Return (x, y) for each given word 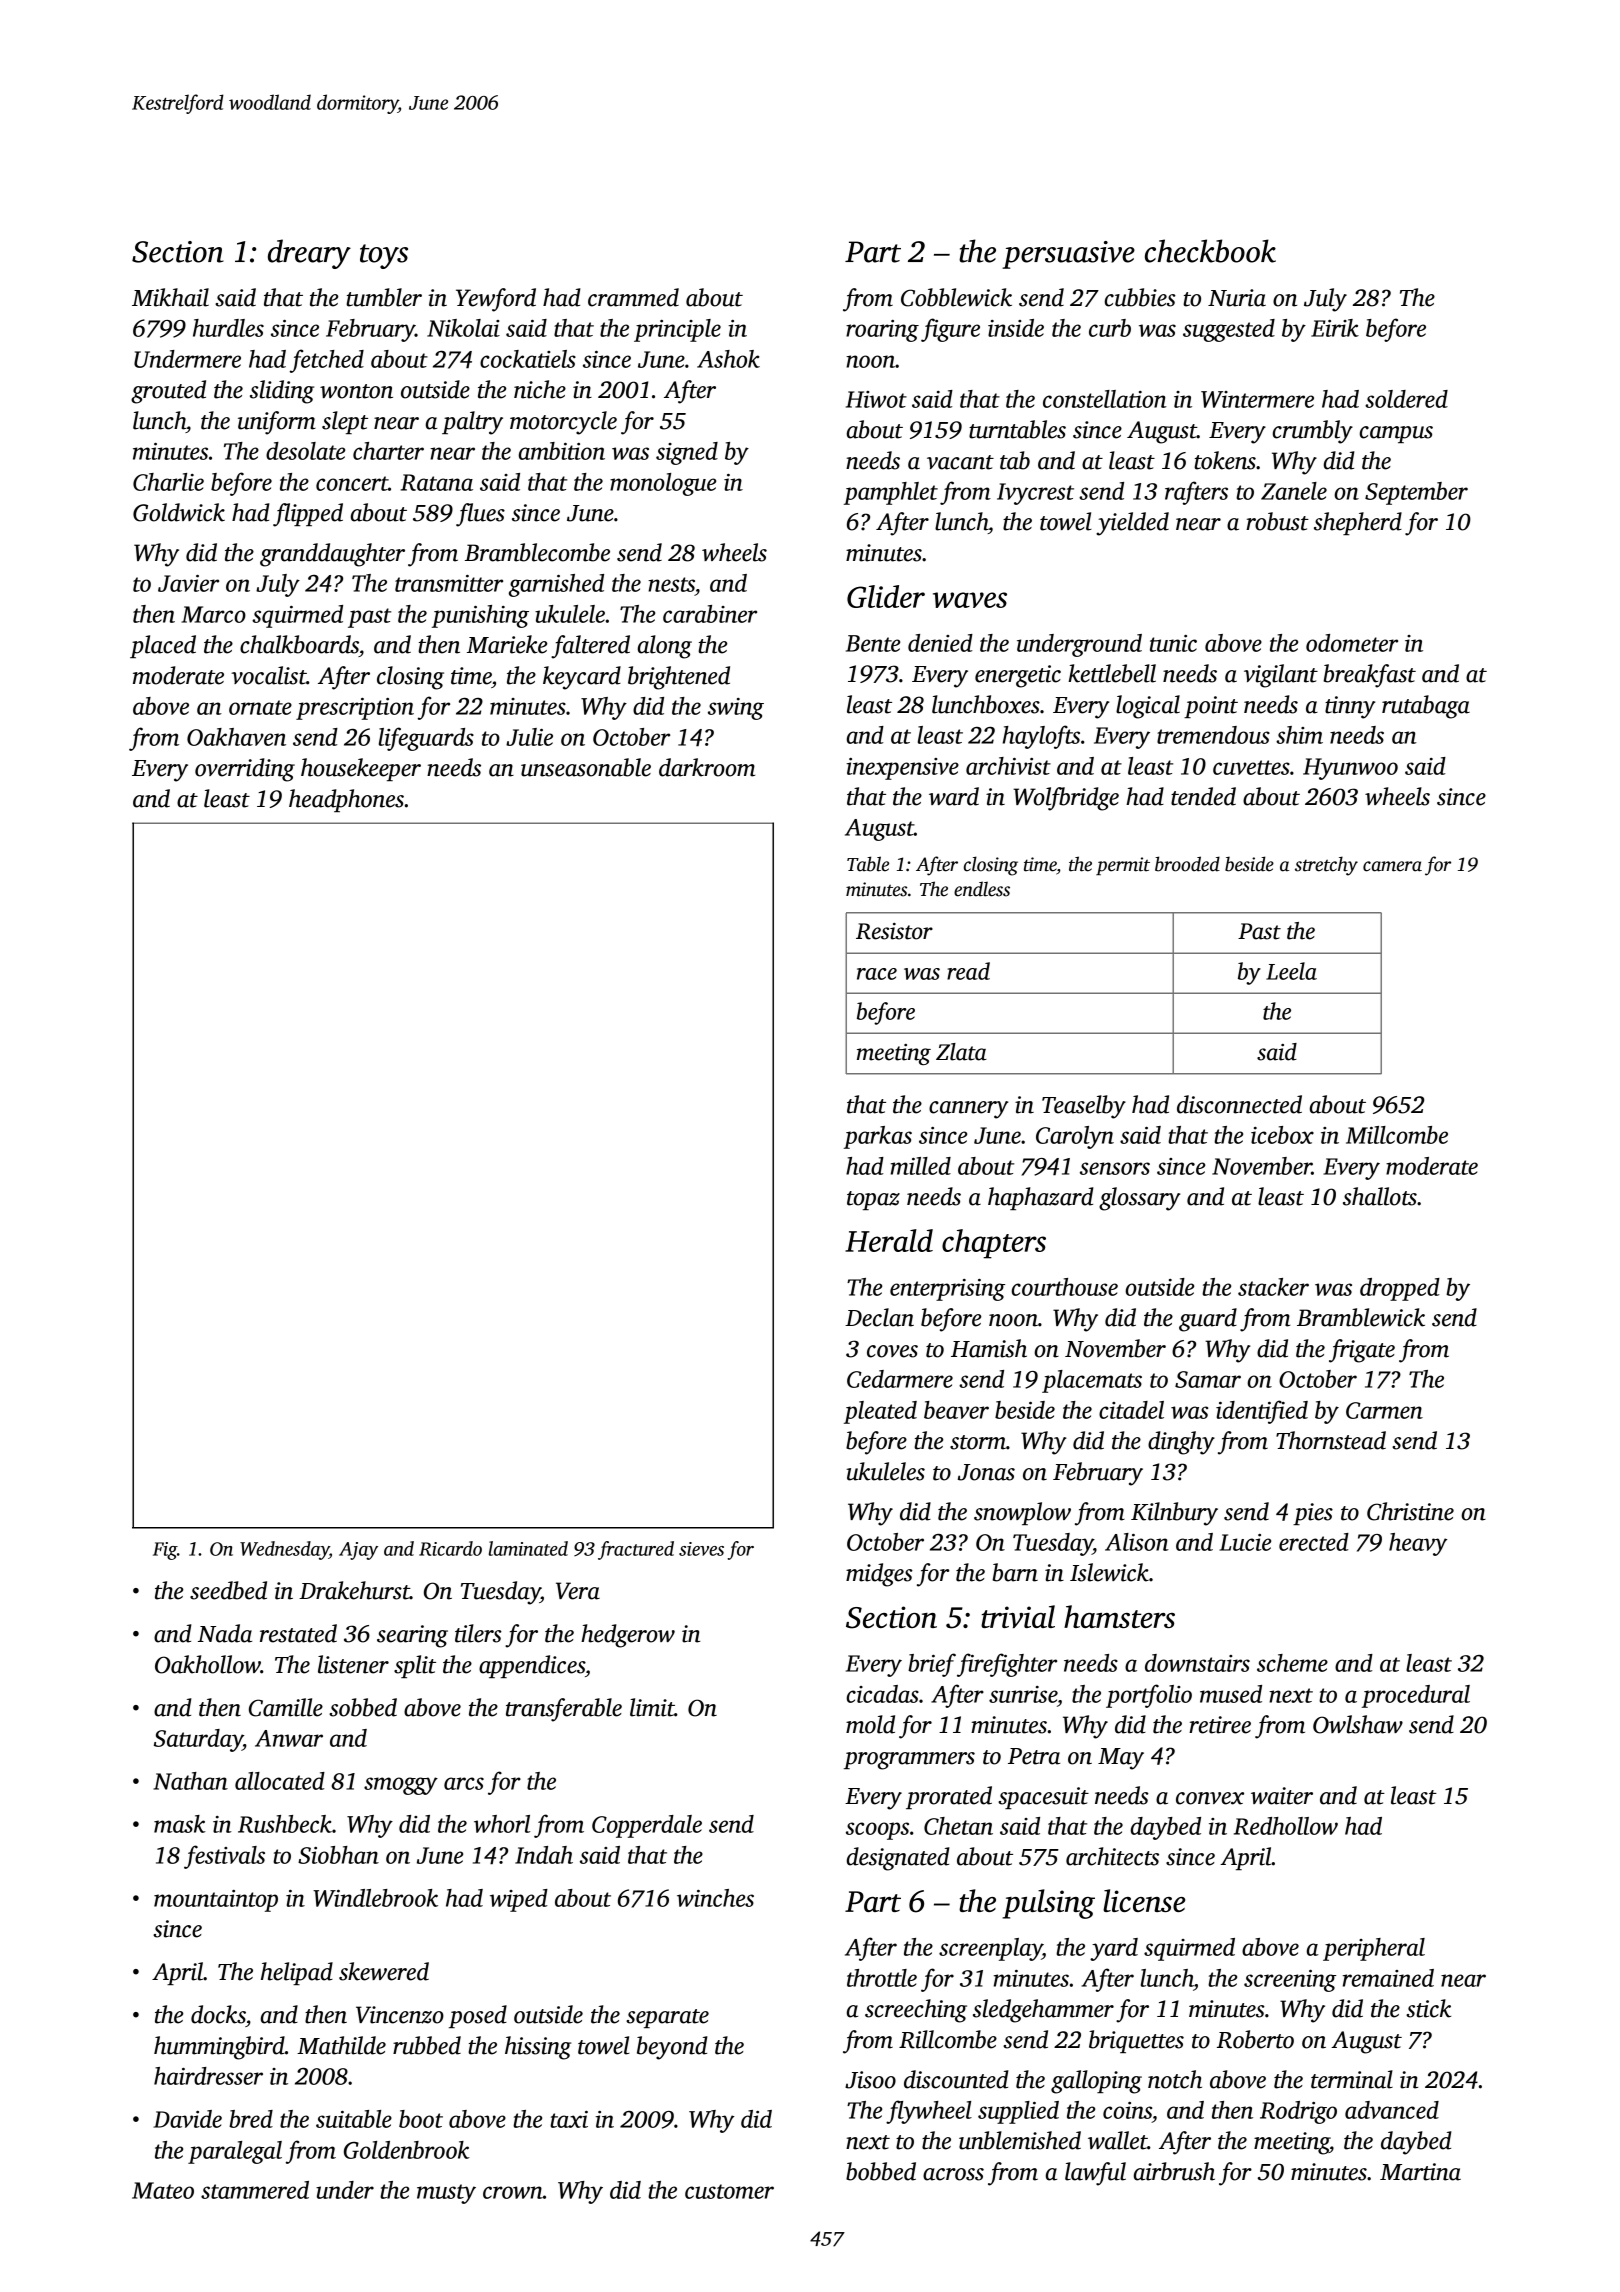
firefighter (1007, 1665)
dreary (309, 254)
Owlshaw (1358, 1724)
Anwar (289, 1738)
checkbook (1210, 251)
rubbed (427, 2045)
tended (1203, 796)
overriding (245, 770)
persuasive (1068, 255)
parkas (878, 1137)
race (877, 974)
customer (729, 2191)
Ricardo (450, 1548)
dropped (1400, 1289)
